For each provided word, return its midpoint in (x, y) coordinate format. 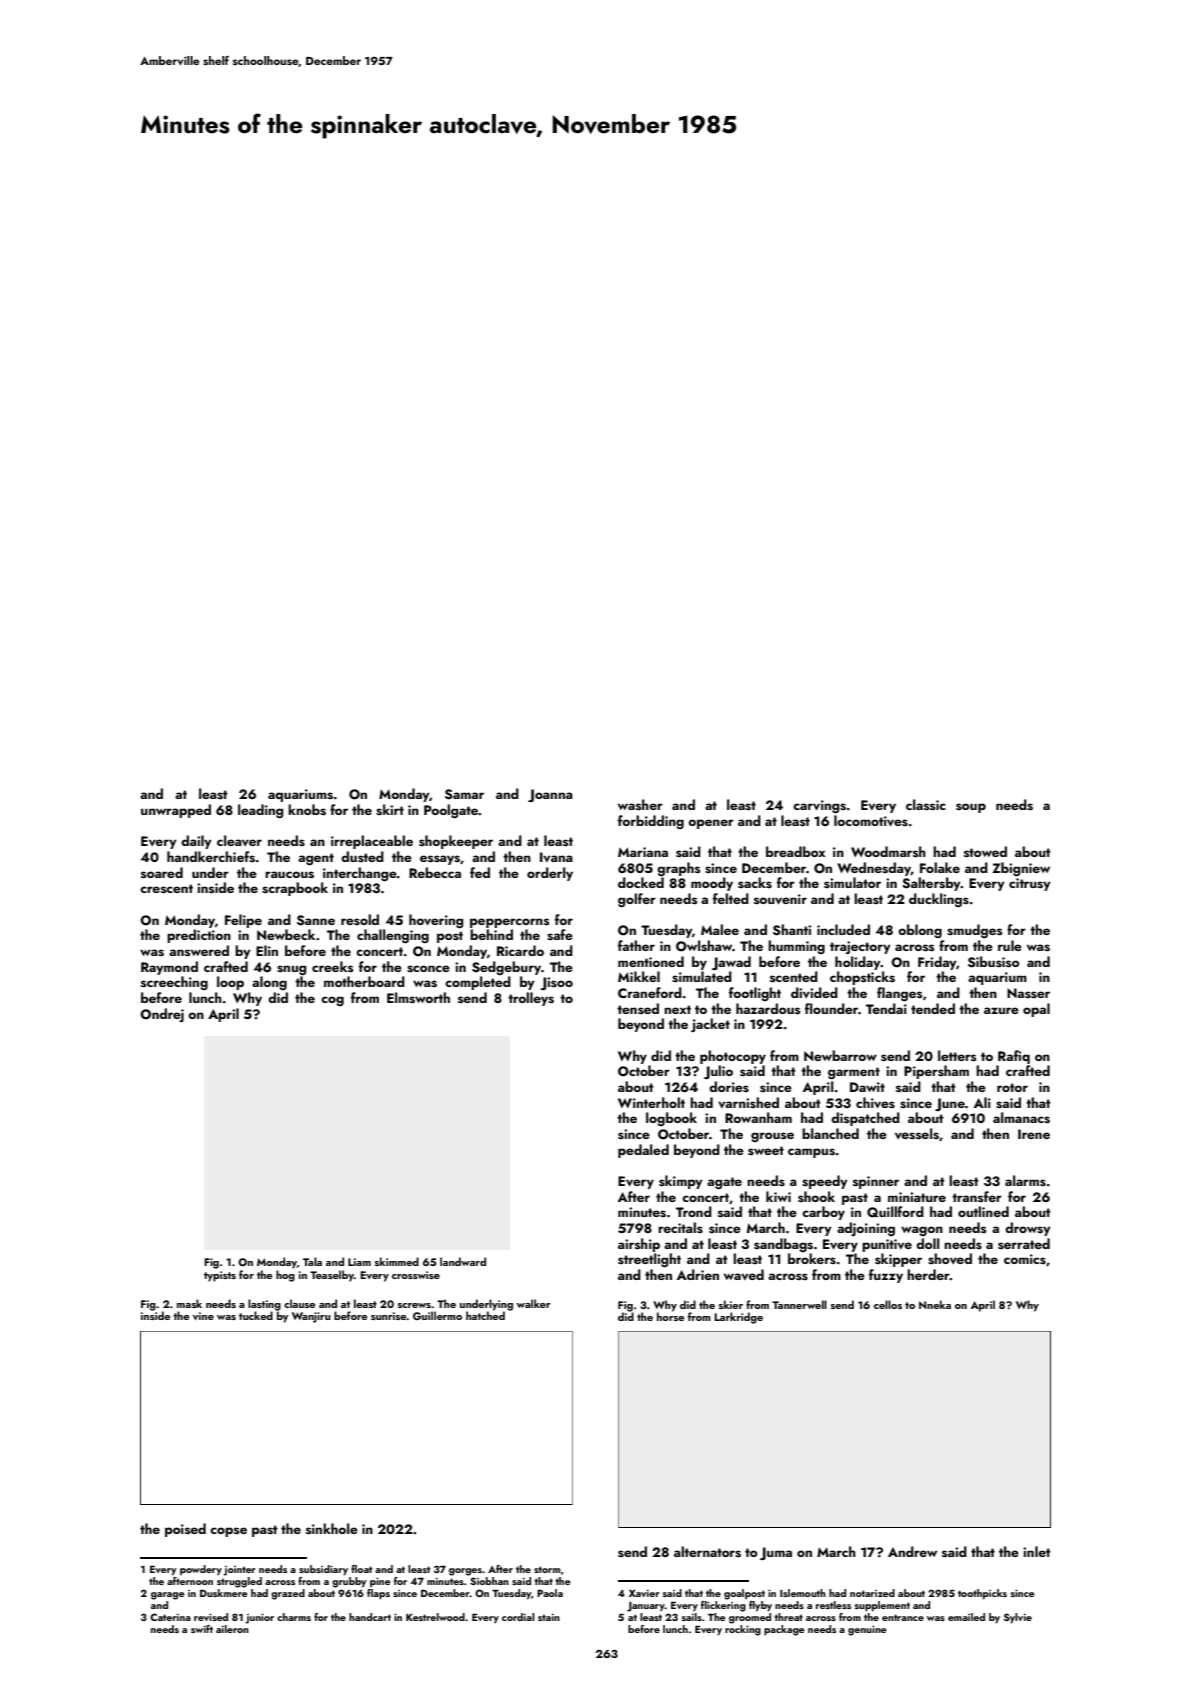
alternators (707, 1551)
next (677, 1009)
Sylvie (1018, 1618)
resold (360, 919)
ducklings (939, 900)
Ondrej (162, 1015)
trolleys (531, 999)
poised (185, 1530)
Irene (1034, 1134)
